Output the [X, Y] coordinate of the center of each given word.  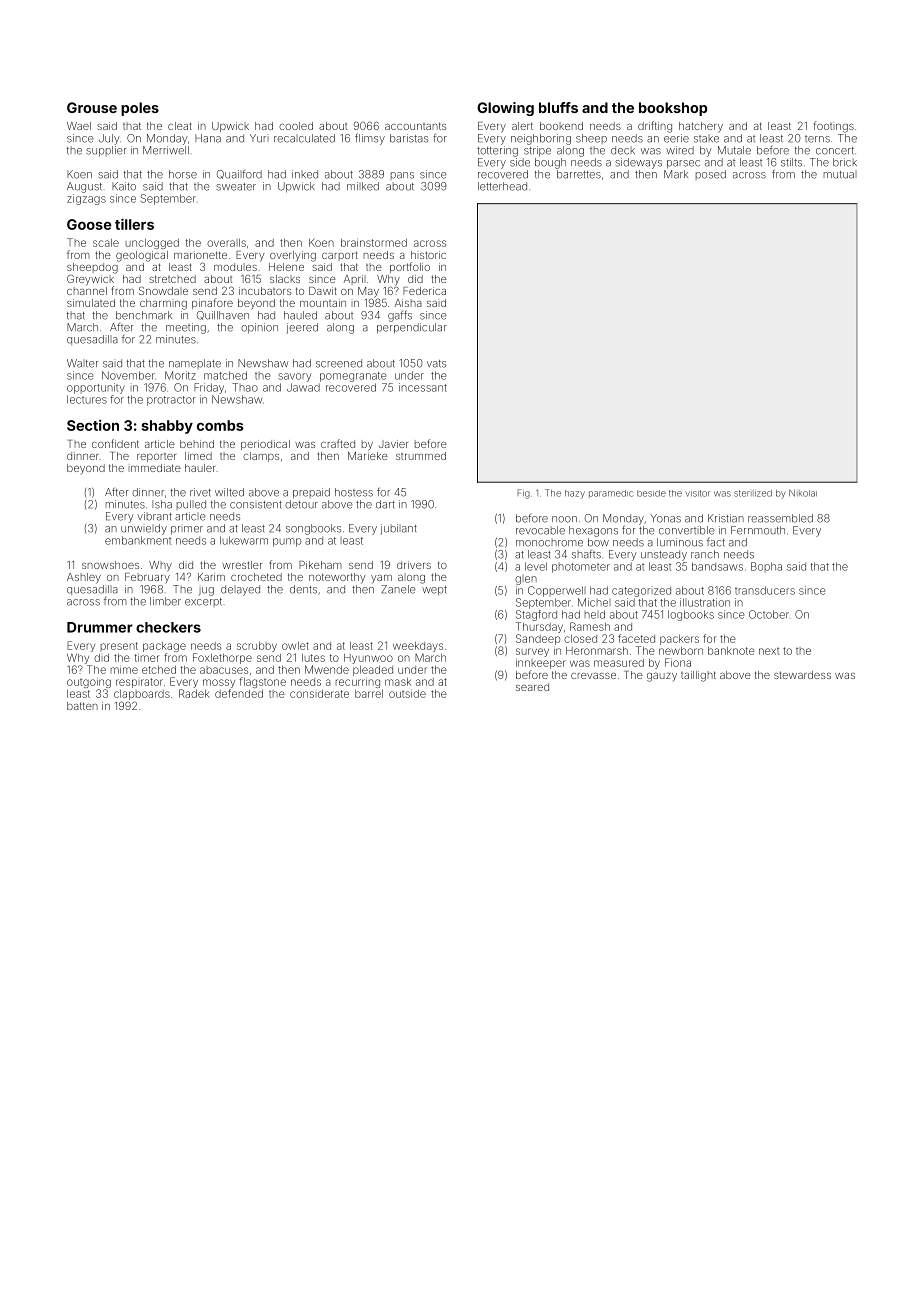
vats [436, 364]
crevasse [593, 676]
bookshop [673, 109]
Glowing [505, 109]
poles [140, 109]
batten [82, 706]
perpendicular [412, 328]
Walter [83, 363]
